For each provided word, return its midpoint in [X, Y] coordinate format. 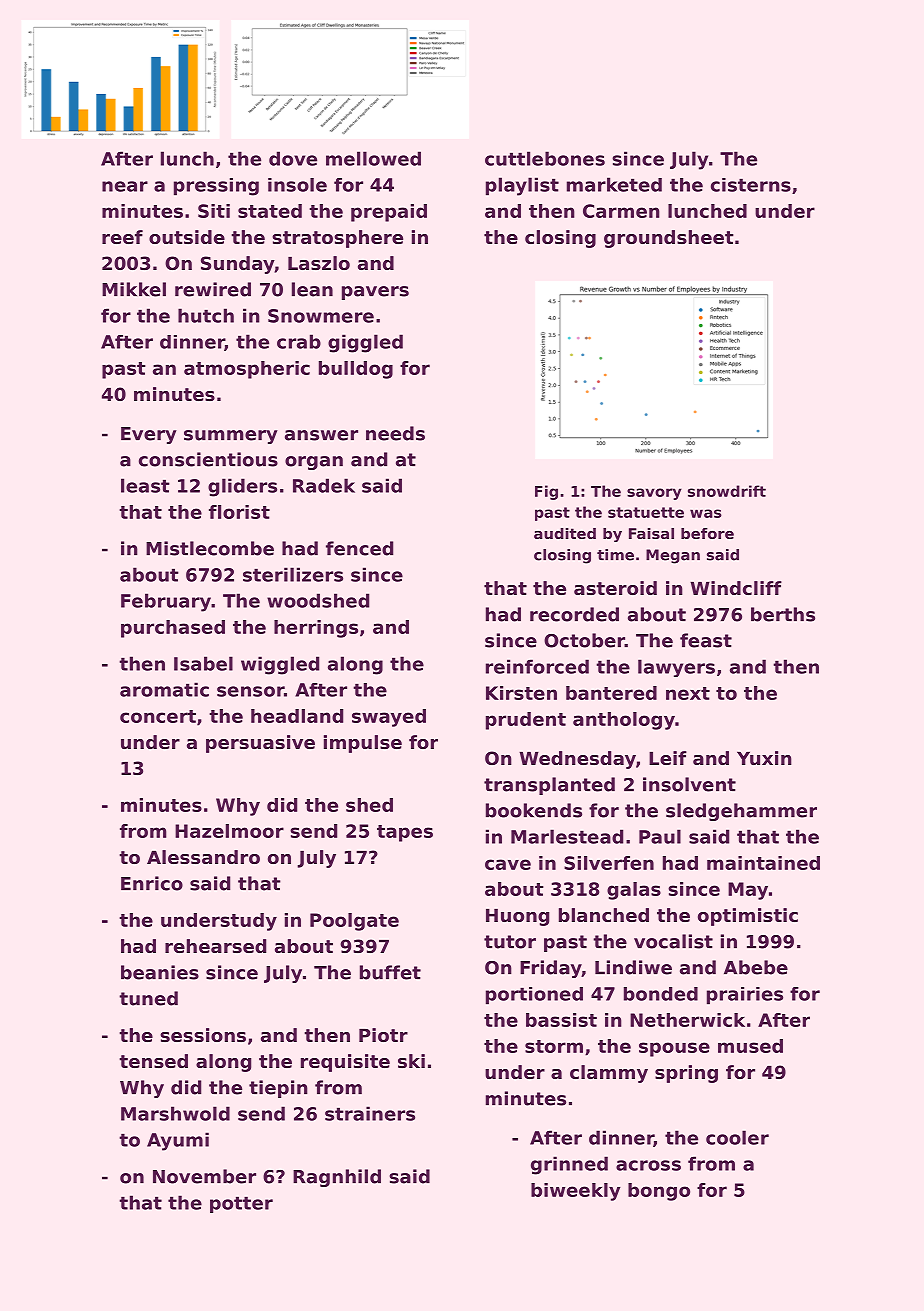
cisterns [751, 185]
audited [565, 533]
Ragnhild [337, 1178]
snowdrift [727, 491]
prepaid [389, 213]
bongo [659, 1192]
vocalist [673, 941]
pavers [375, 293]
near [125, 186]
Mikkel [134, 289]
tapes [405, 833]
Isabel [203, 663]
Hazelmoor [229, 831]
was [706, 513]
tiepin [278, 1089]
